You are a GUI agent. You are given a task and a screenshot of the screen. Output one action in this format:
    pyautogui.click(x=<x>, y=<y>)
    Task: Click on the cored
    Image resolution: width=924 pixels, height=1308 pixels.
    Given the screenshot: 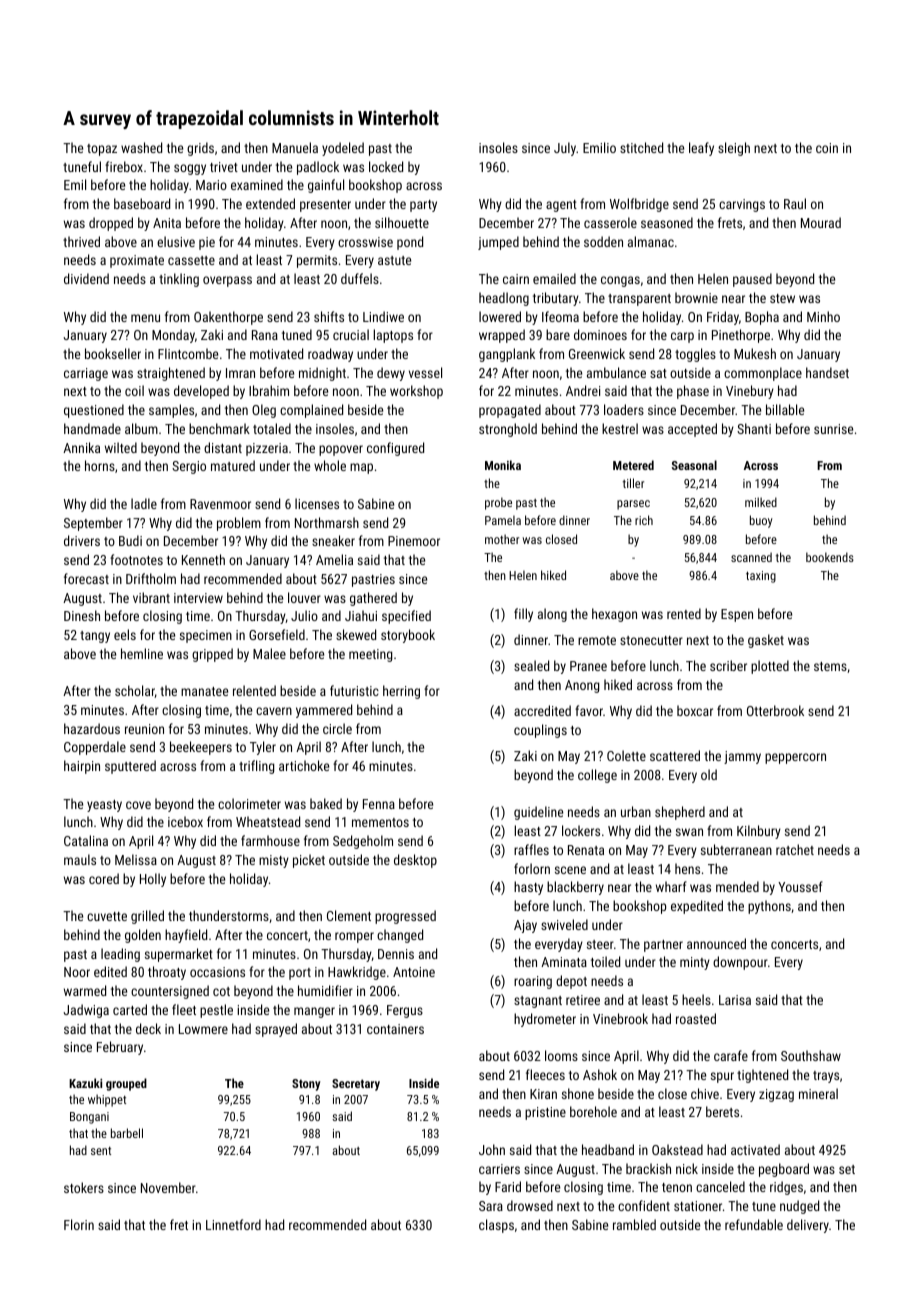 What is the action you would take?
    pyautogui.click(x=104, y=878)
